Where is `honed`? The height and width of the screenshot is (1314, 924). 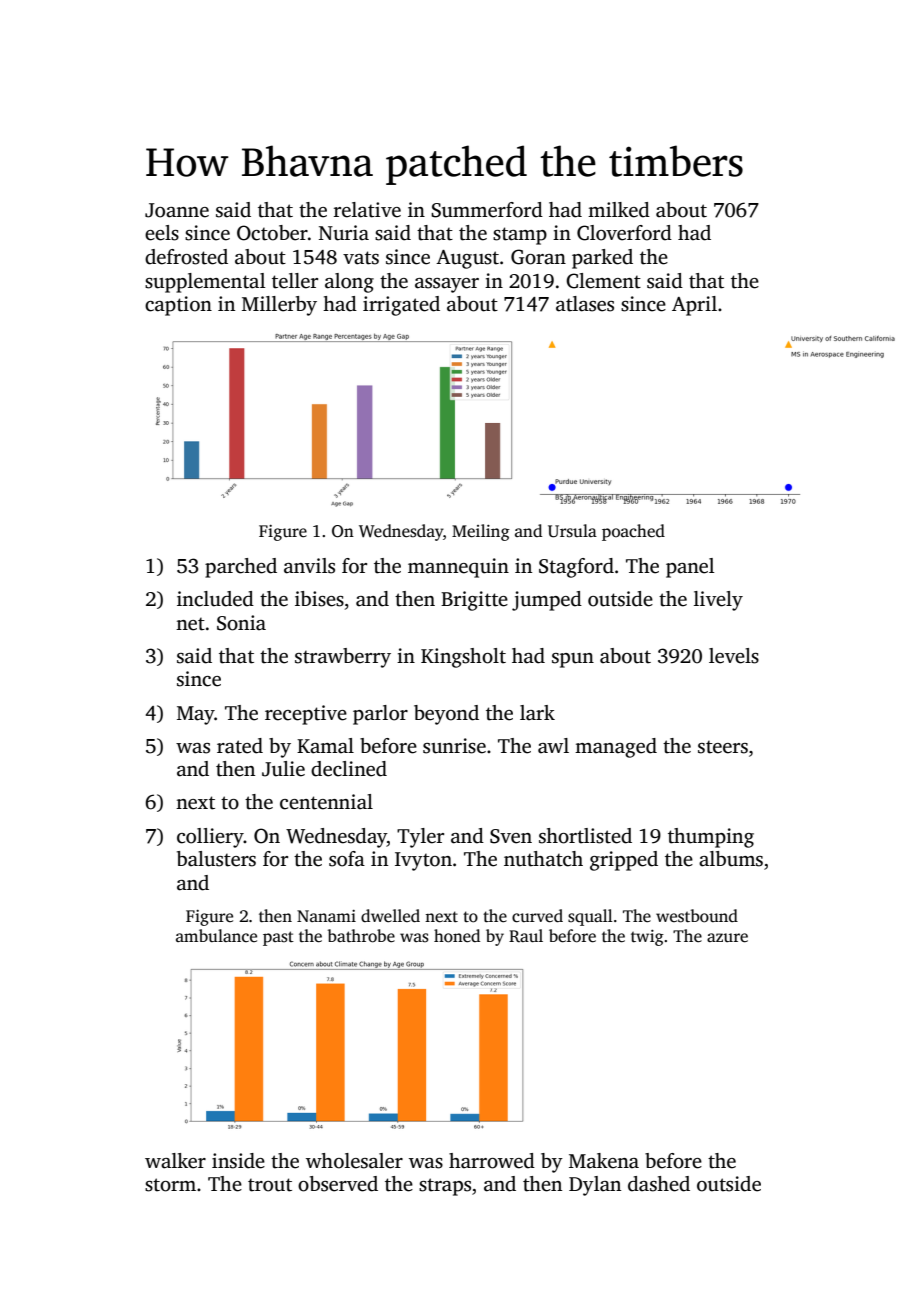 honed is located at coordinates (457, 936).
